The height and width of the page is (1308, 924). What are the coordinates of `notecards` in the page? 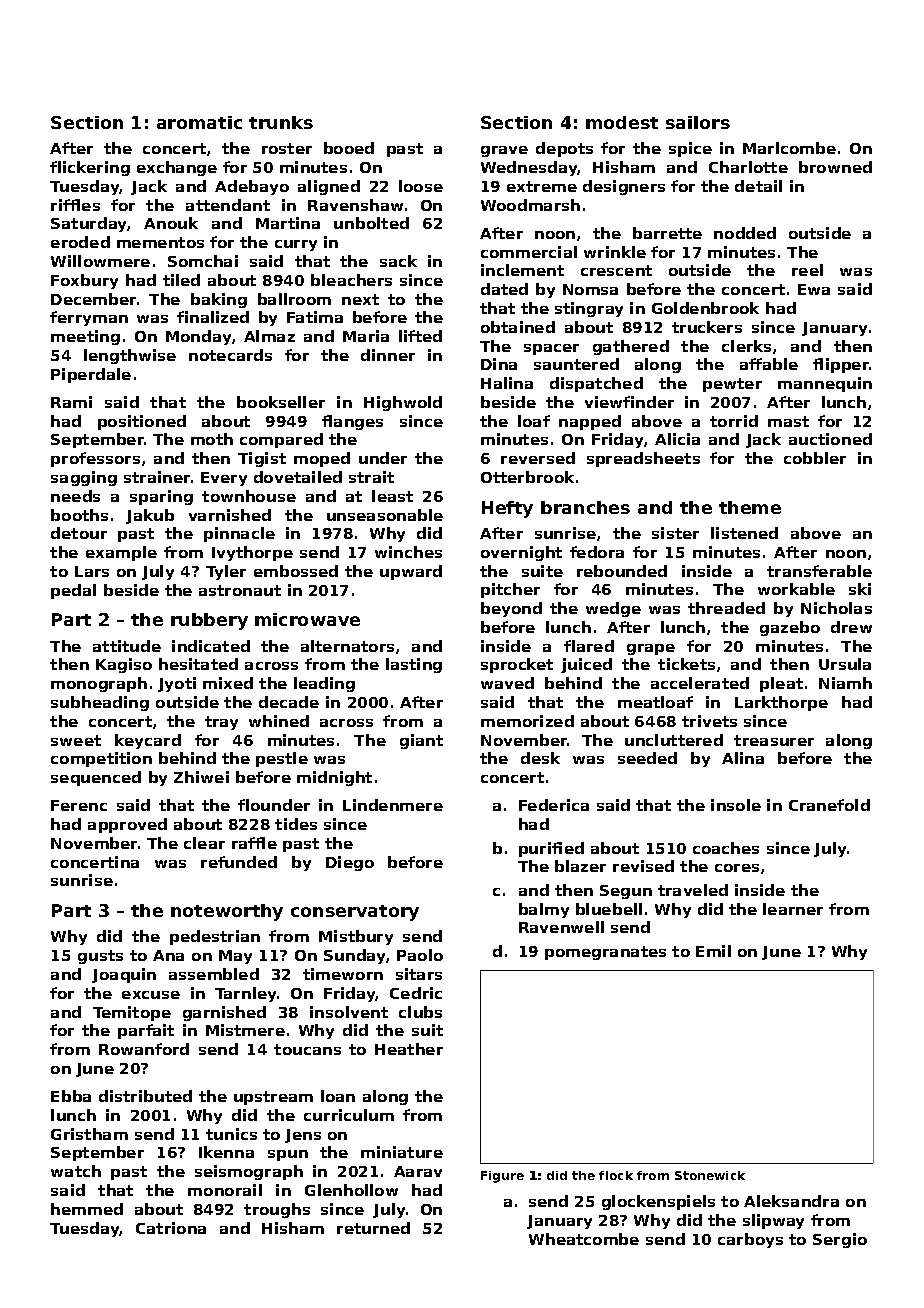 It's located at (230, 355).
